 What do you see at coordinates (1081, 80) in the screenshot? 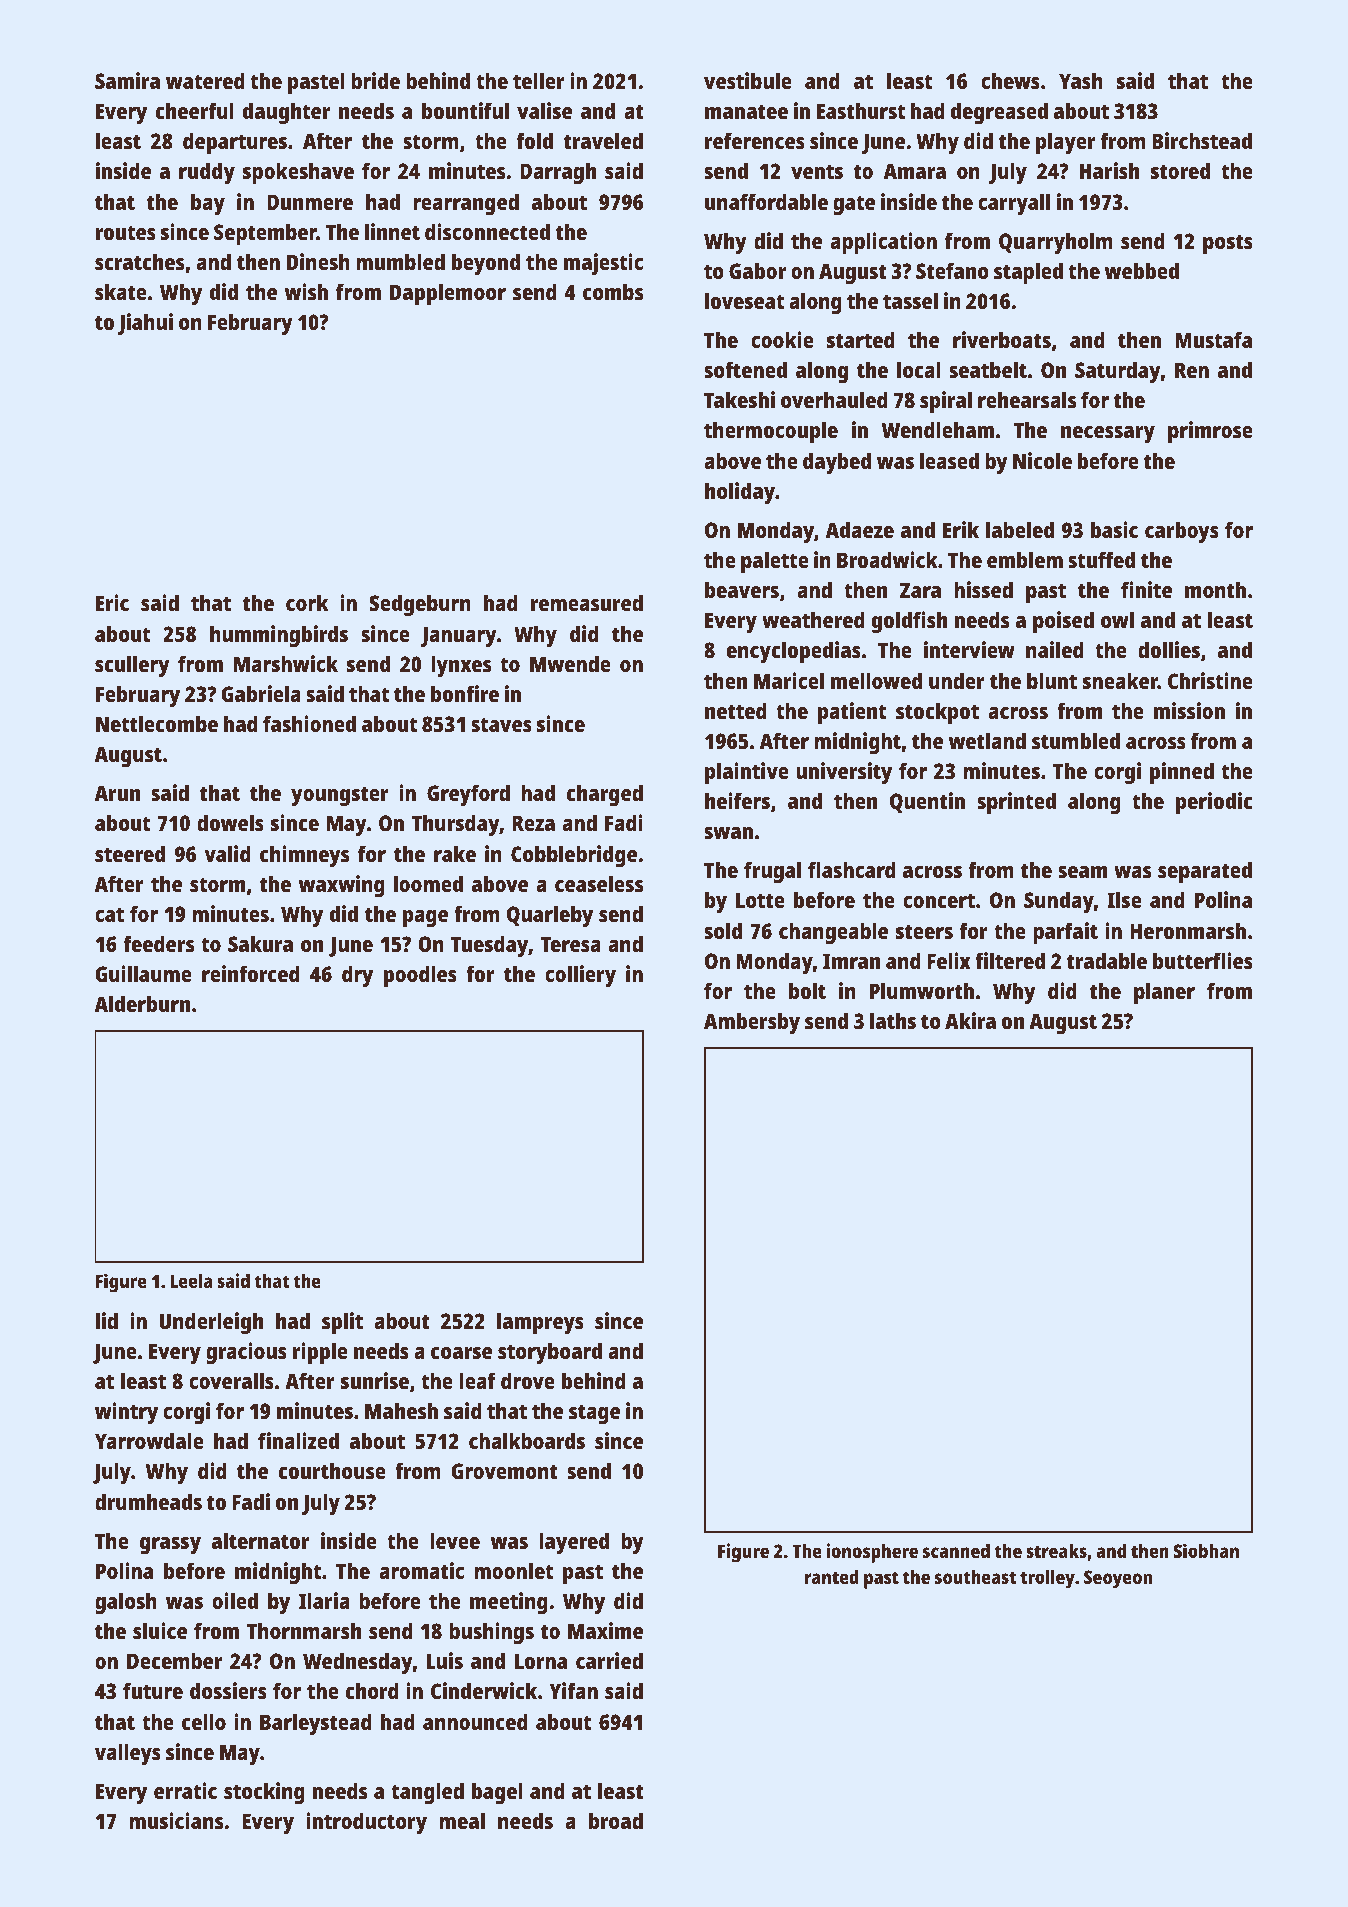
I see `Yash` at bounding box center [1081, 80].
